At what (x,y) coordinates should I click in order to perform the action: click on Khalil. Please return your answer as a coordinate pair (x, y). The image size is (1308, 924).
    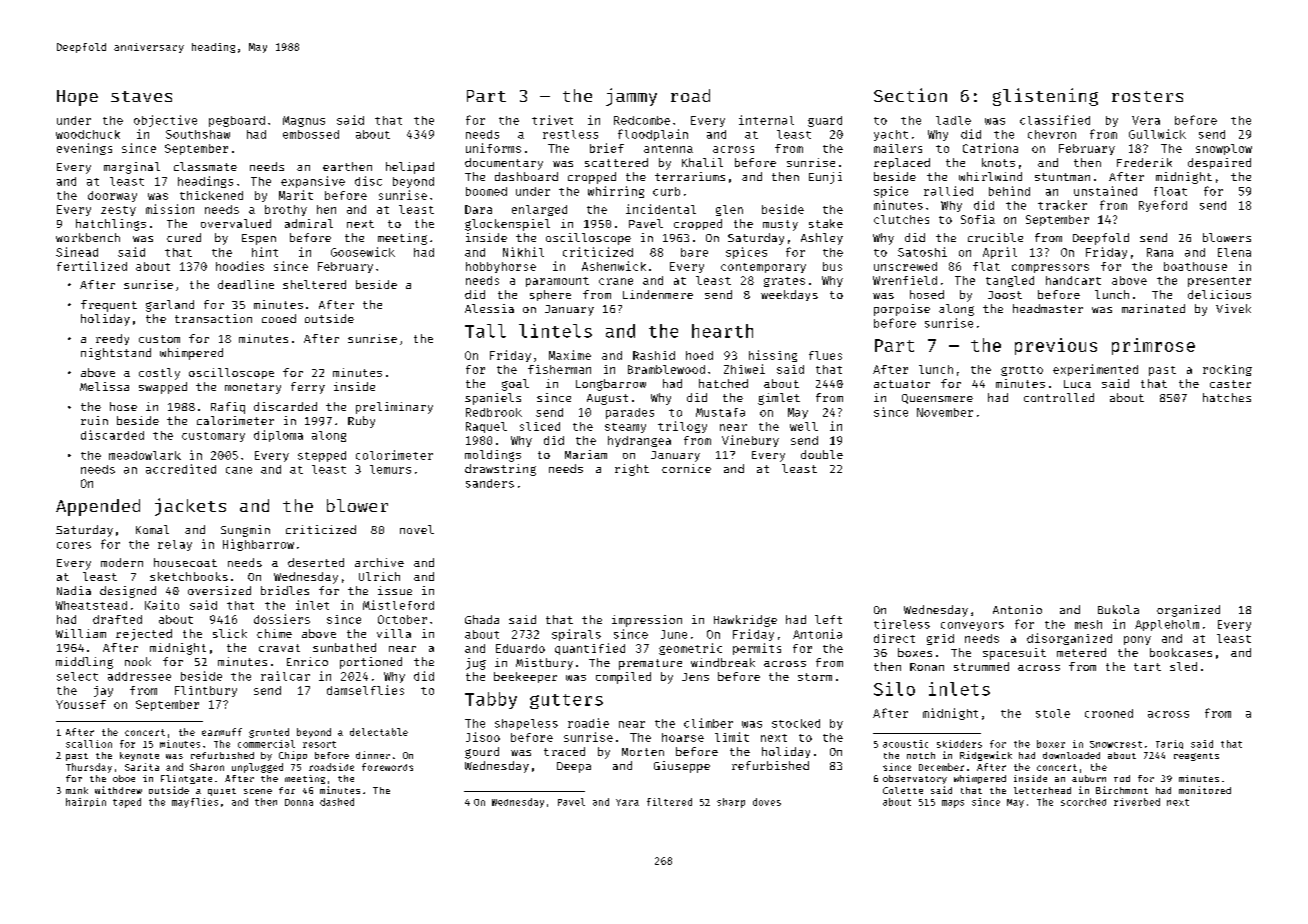
    Looking at the image, I should click on (702, 162).
